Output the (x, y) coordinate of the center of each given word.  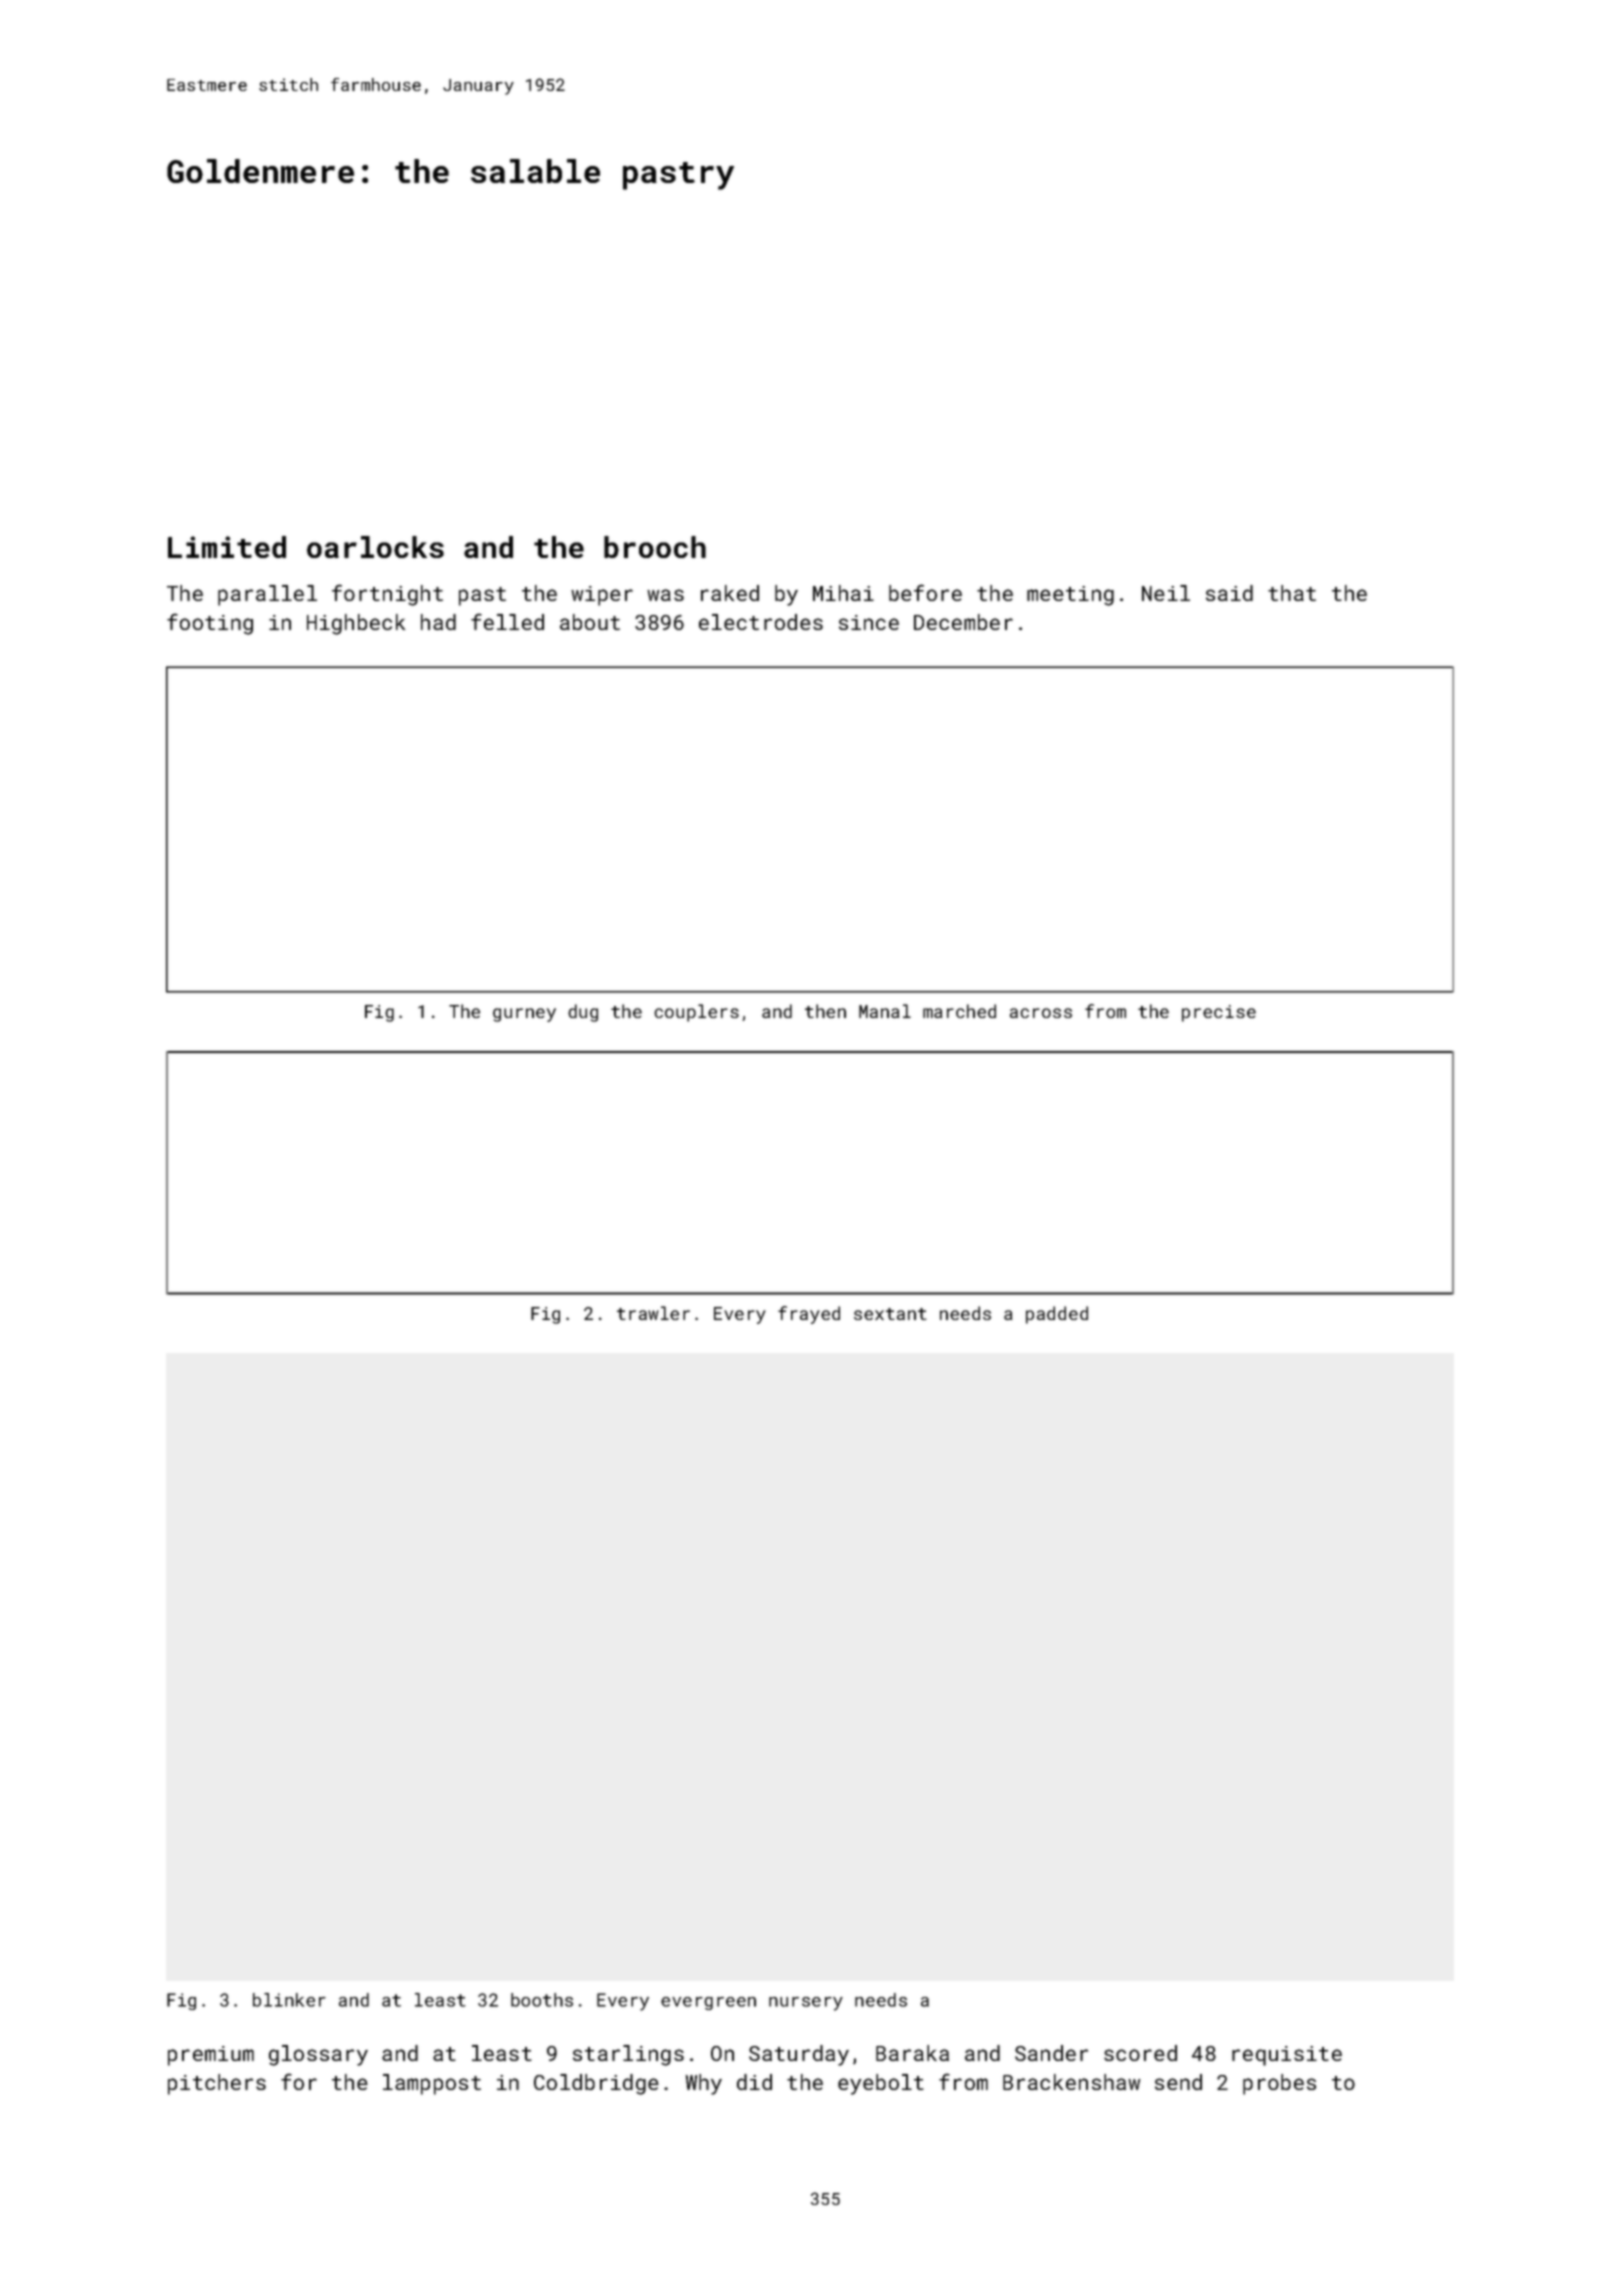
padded (1057, 1315)
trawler (653, 1313)
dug (583, 1013)
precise (1219, 1013)
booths (542, 2000)
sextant (890, 1314)
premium (211, 2056)
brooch (655, 547)
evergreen (708, 2003)
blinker (289, 2000)
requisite (1287, 2056)
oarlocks (375, 547)
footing (210, 624)
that (1292, 593)
